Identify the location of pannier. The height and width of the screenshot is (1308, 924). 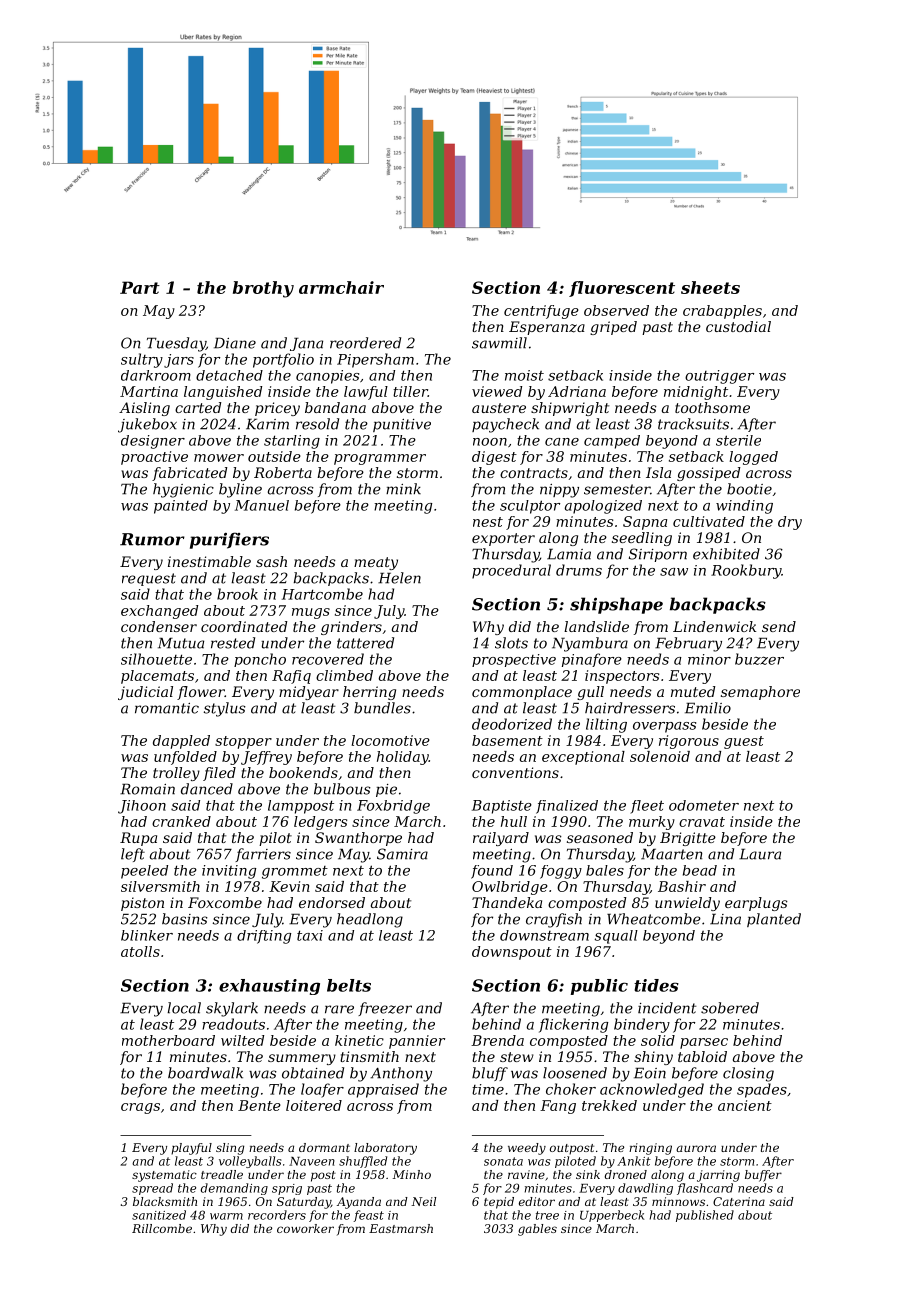
(417, 1042).
